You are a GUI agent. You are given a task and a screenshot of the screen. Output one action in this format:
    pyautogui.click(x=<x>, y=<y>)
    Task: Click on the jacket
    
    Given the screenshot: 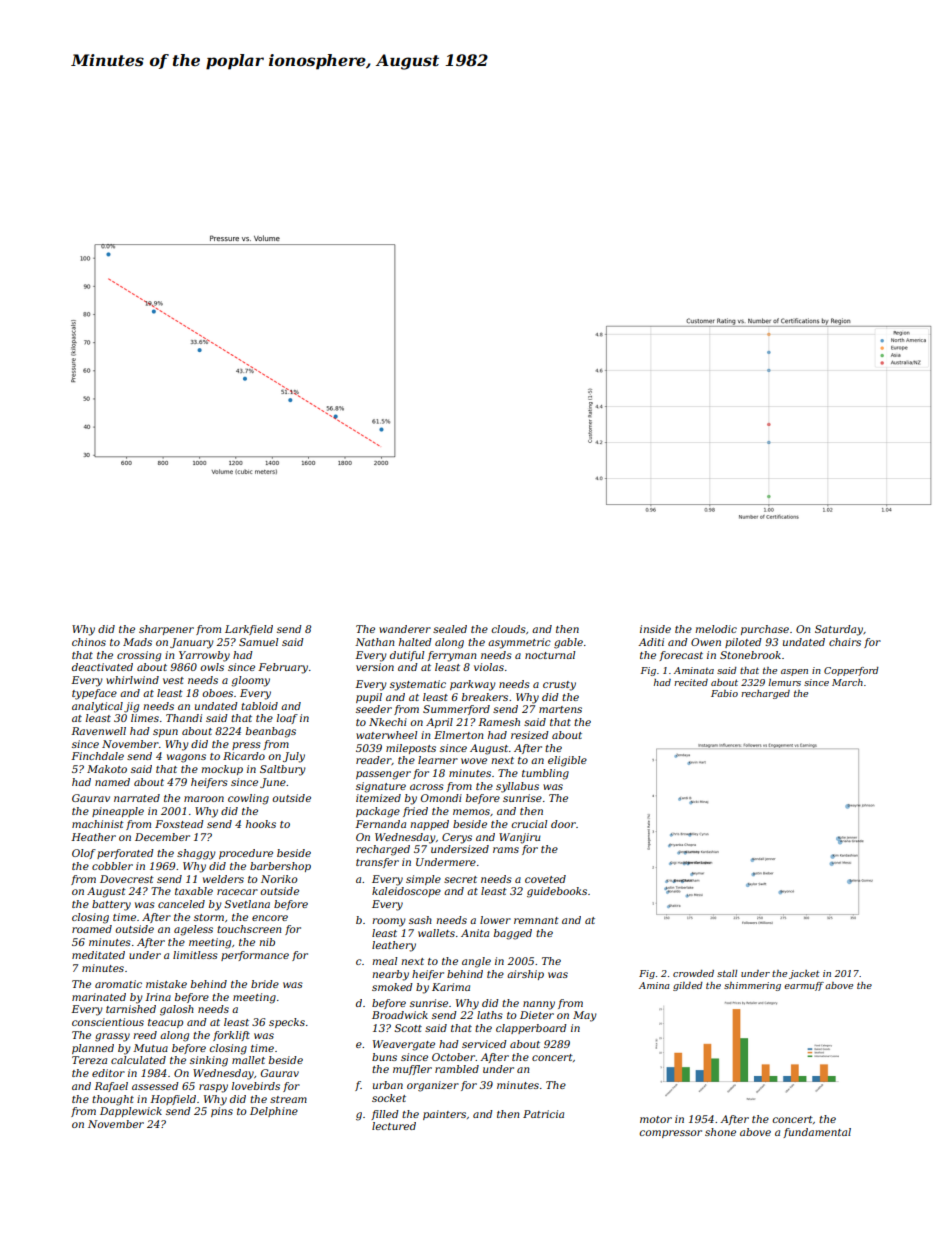 What is the action you would take?
    pyautogui.click(x=804, y=974)
